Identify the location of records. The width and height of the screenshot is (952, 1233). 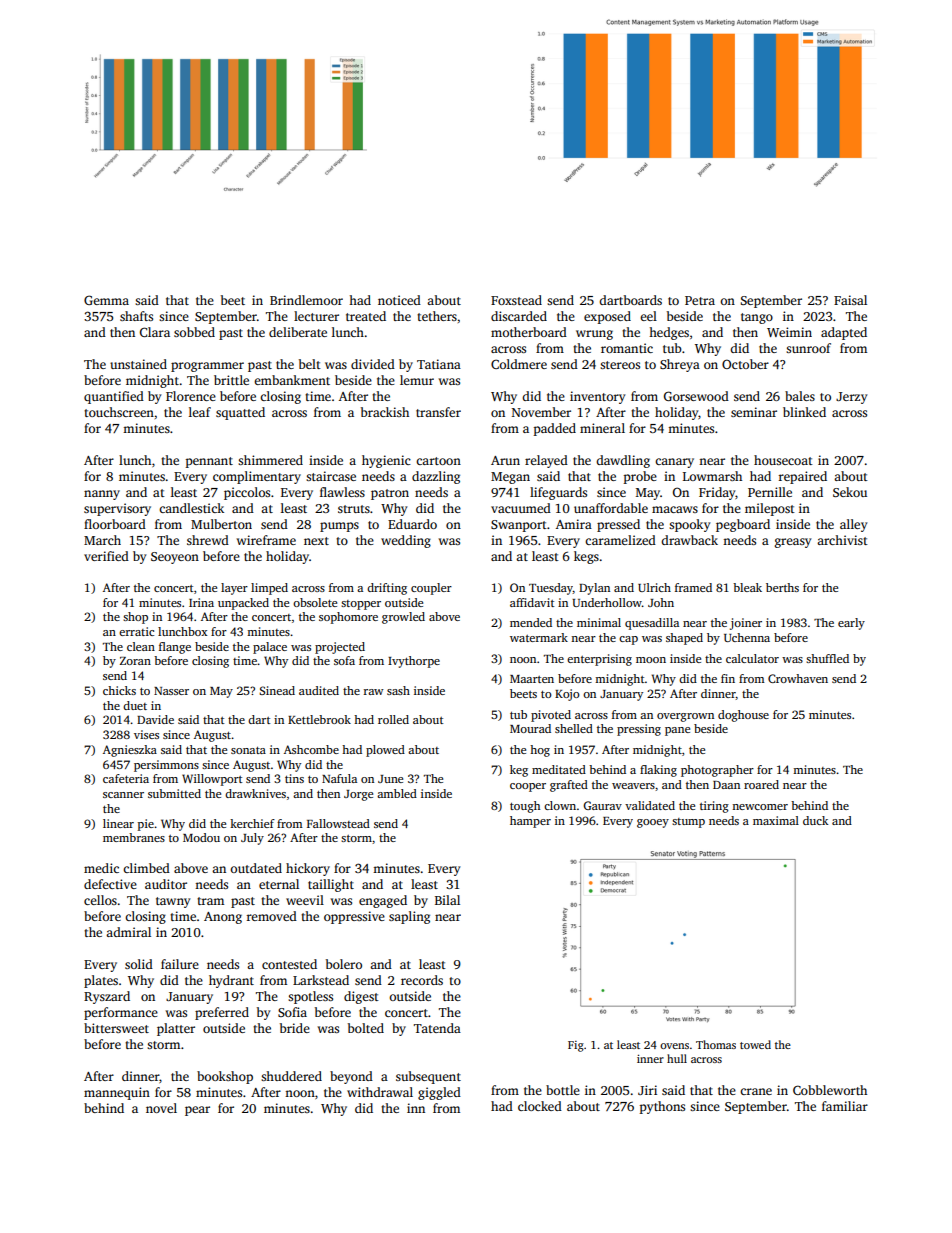
(422, 980).
